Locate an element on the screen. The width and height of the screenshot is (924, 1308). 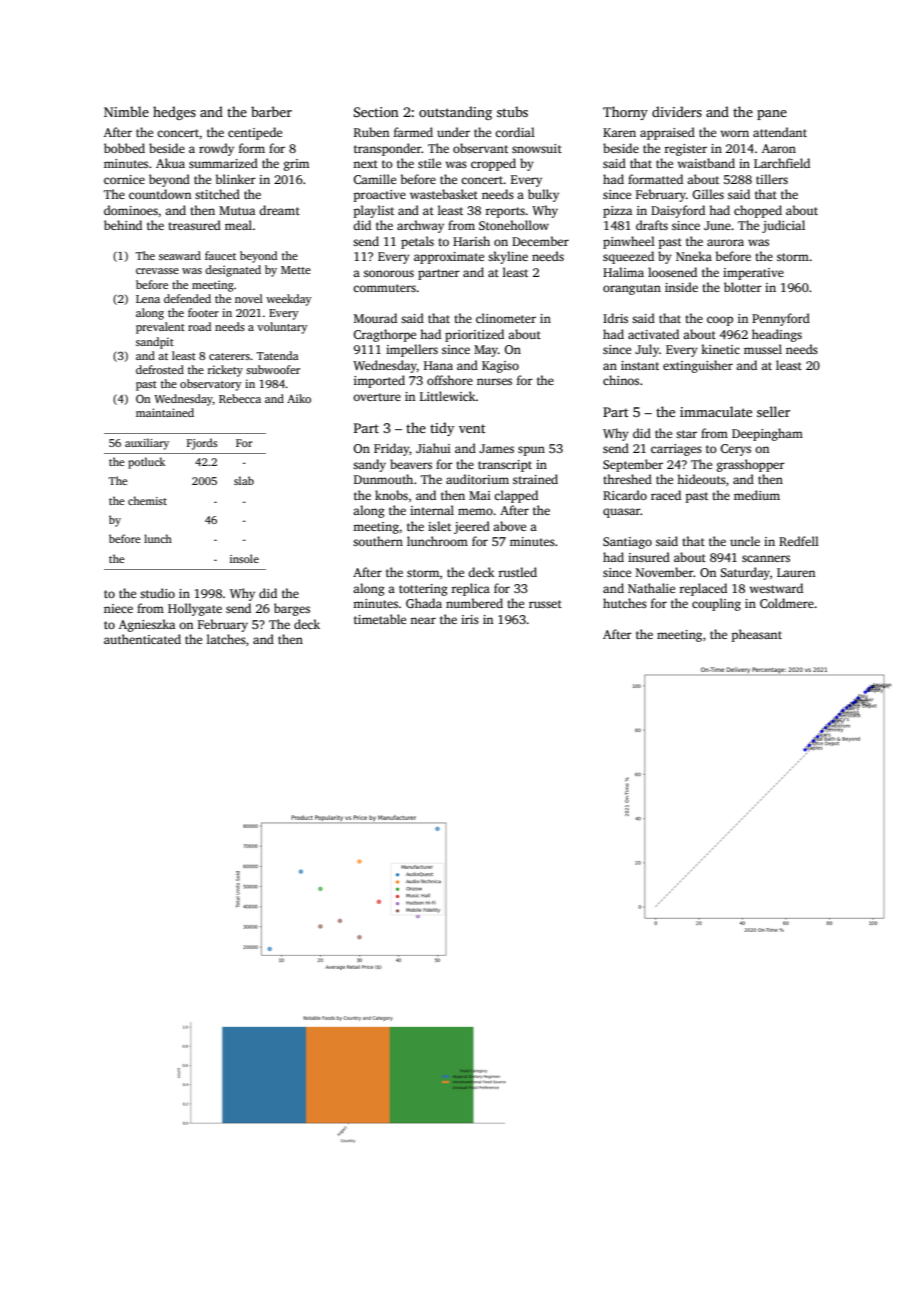
maintained is located at coordinates (165, 412).
